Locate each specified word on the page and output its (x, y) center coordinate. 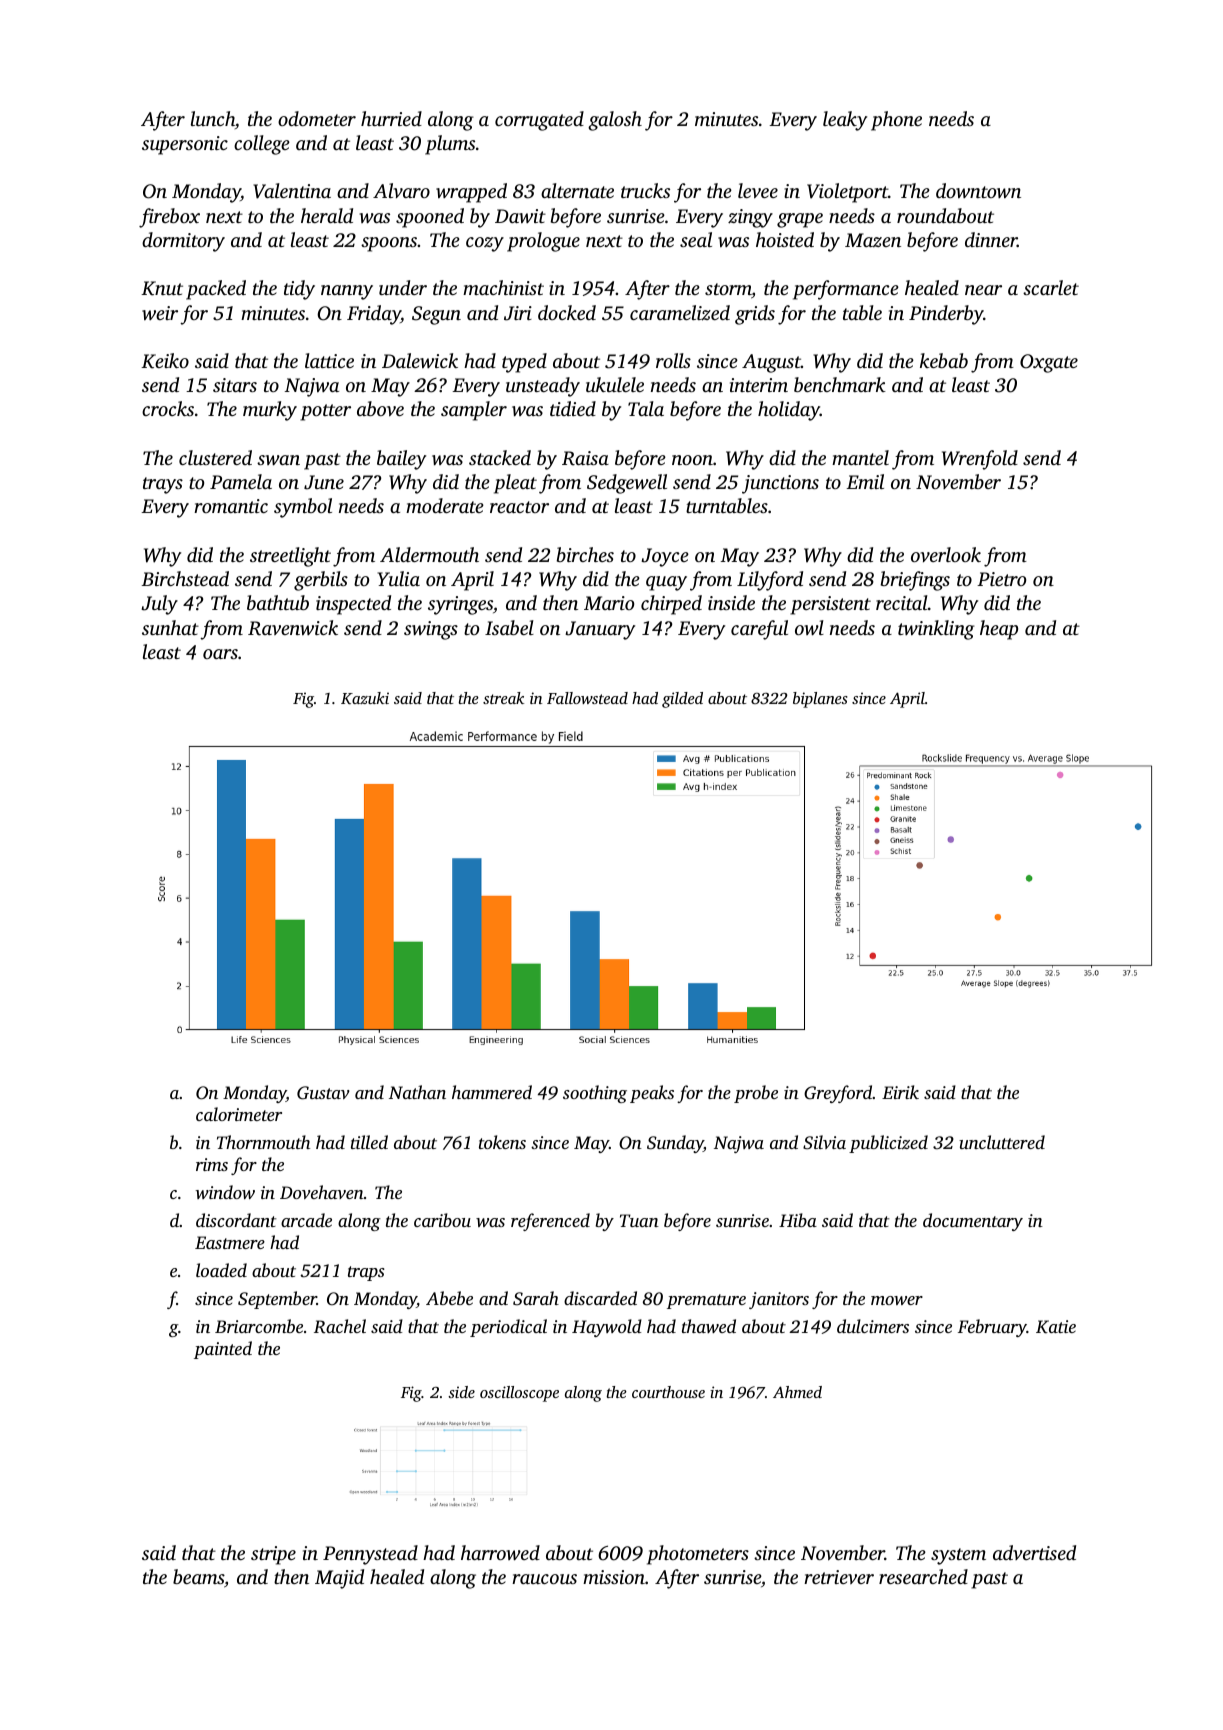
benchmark (840, 384)
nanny (347, 292)
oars (220, 654)
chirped (671, 605)
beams (198, 1576)
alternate (577, 190)
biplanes (820, 700)
